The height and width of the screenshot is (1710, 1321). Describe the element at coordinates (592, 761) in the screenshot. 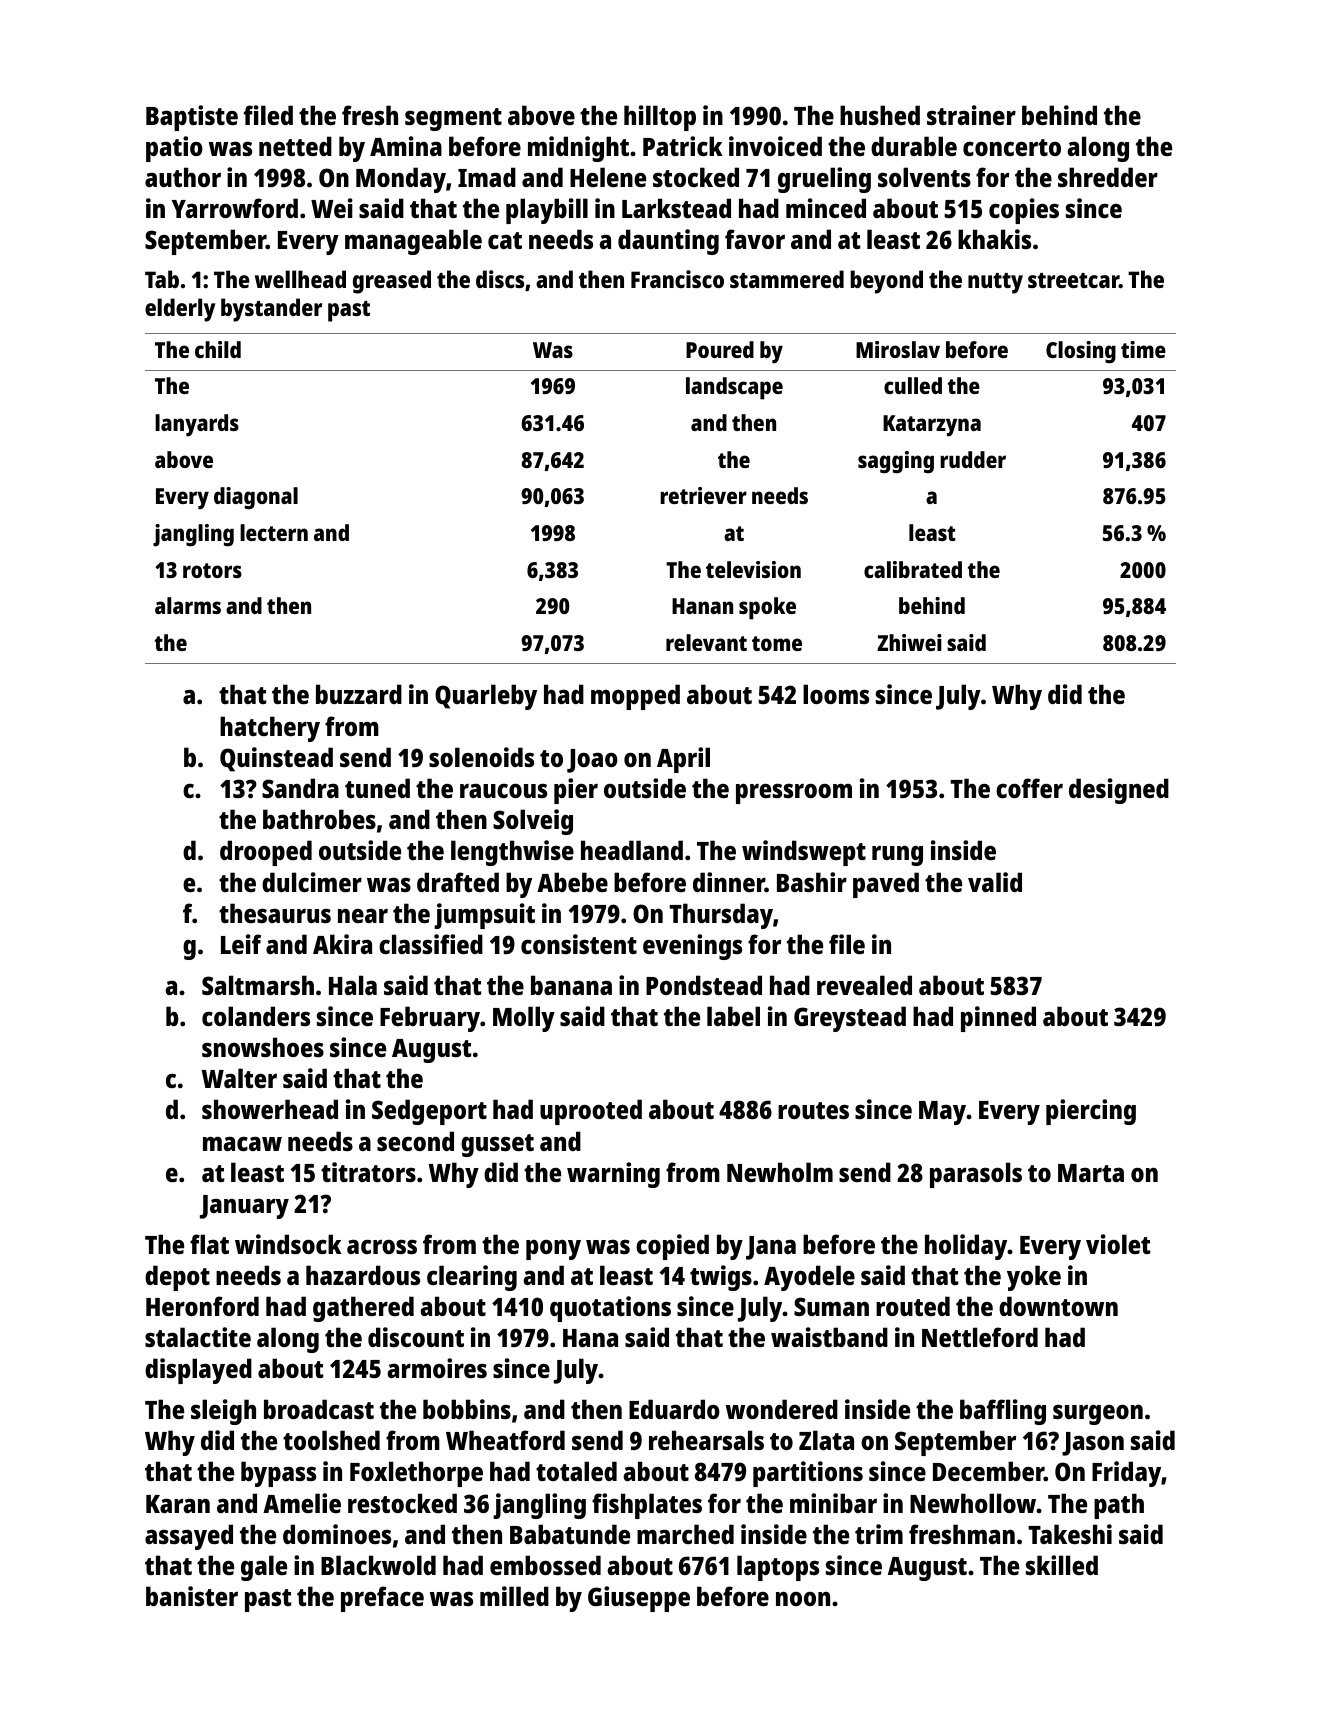

I see `Joao` at that location.
